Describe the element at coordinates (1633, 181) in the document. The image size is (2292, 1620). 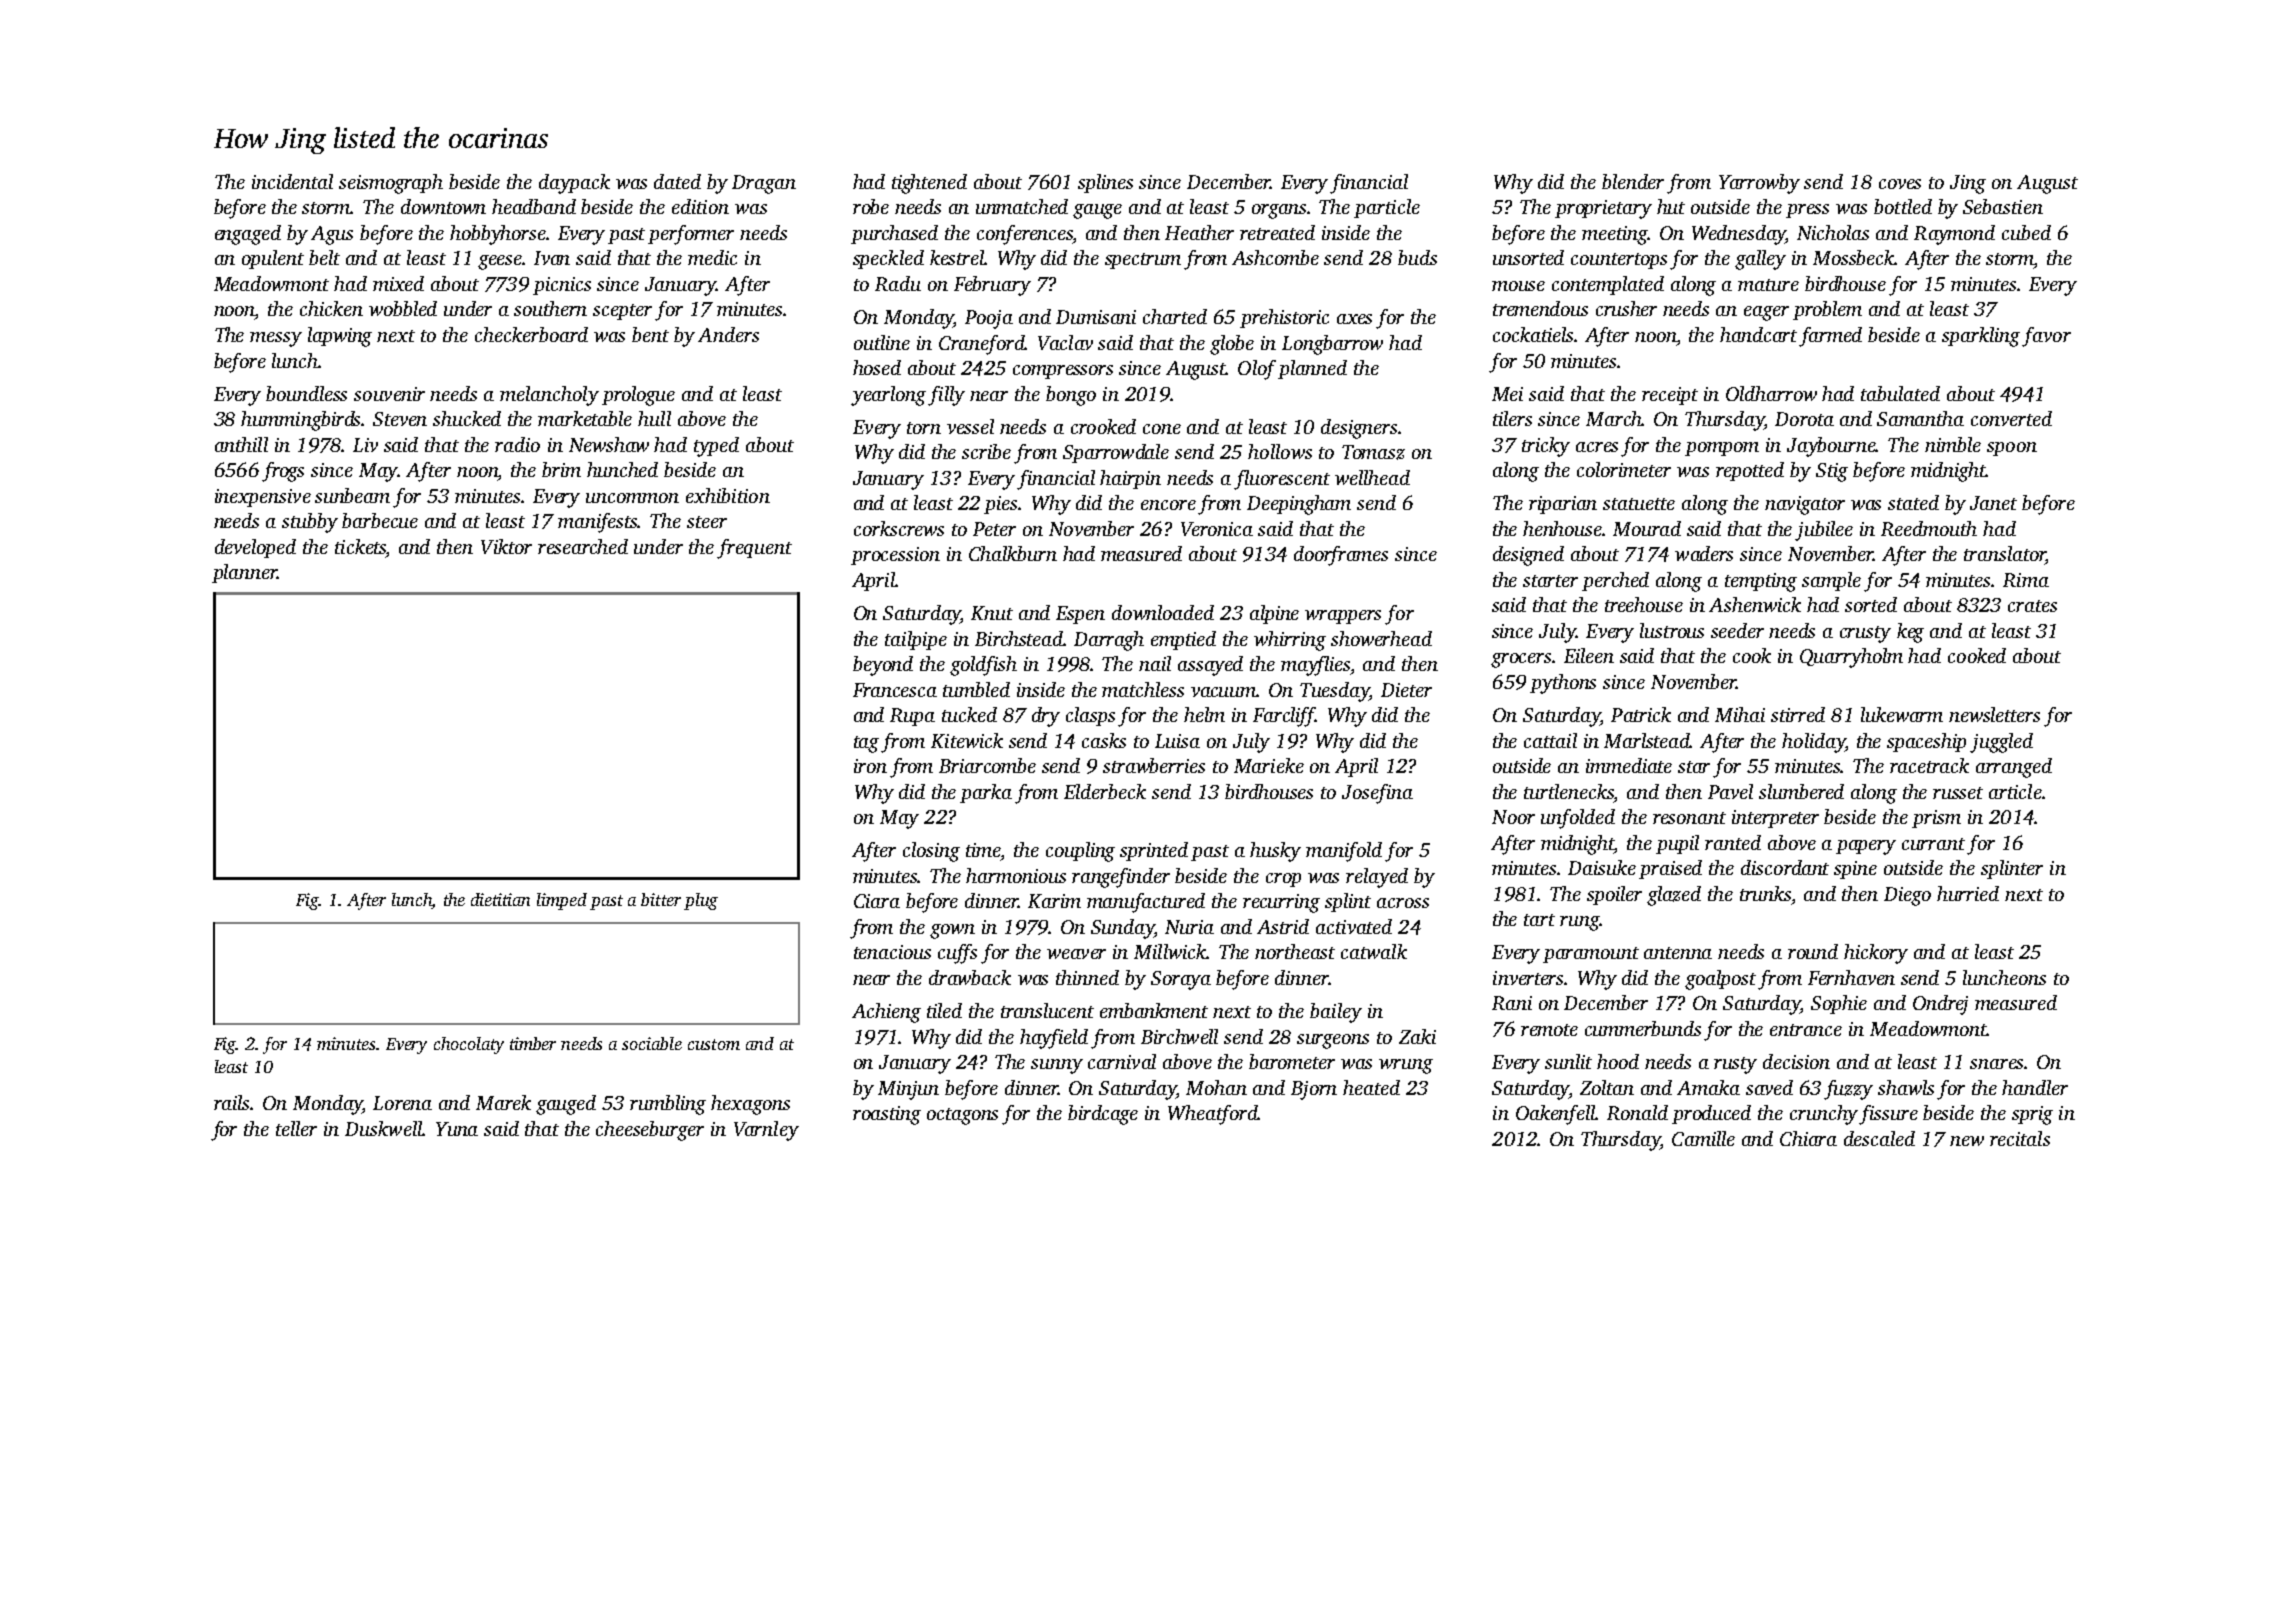
I see `blender` at that location.
